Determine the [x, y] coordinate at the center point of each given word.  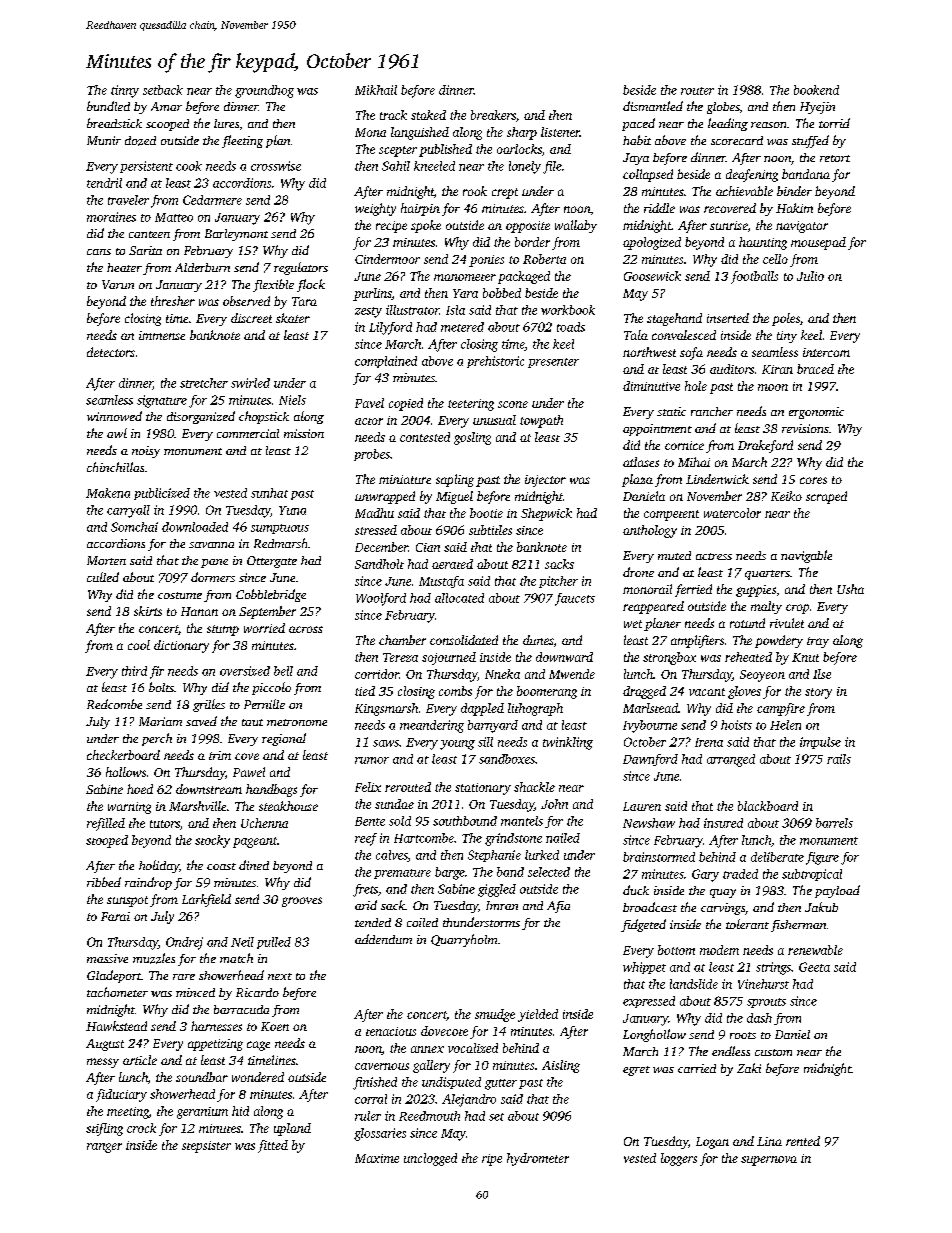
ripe [492, 1160]
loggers [679, 1159]
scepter [398, 151]
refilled [106, 824]
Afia [558, 907]
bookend [816, 90]
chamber [402, 640]
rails [839, 759]
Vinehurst [763, 984]
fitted [273, 1146]
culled [103, 577]
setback [163, 90]
